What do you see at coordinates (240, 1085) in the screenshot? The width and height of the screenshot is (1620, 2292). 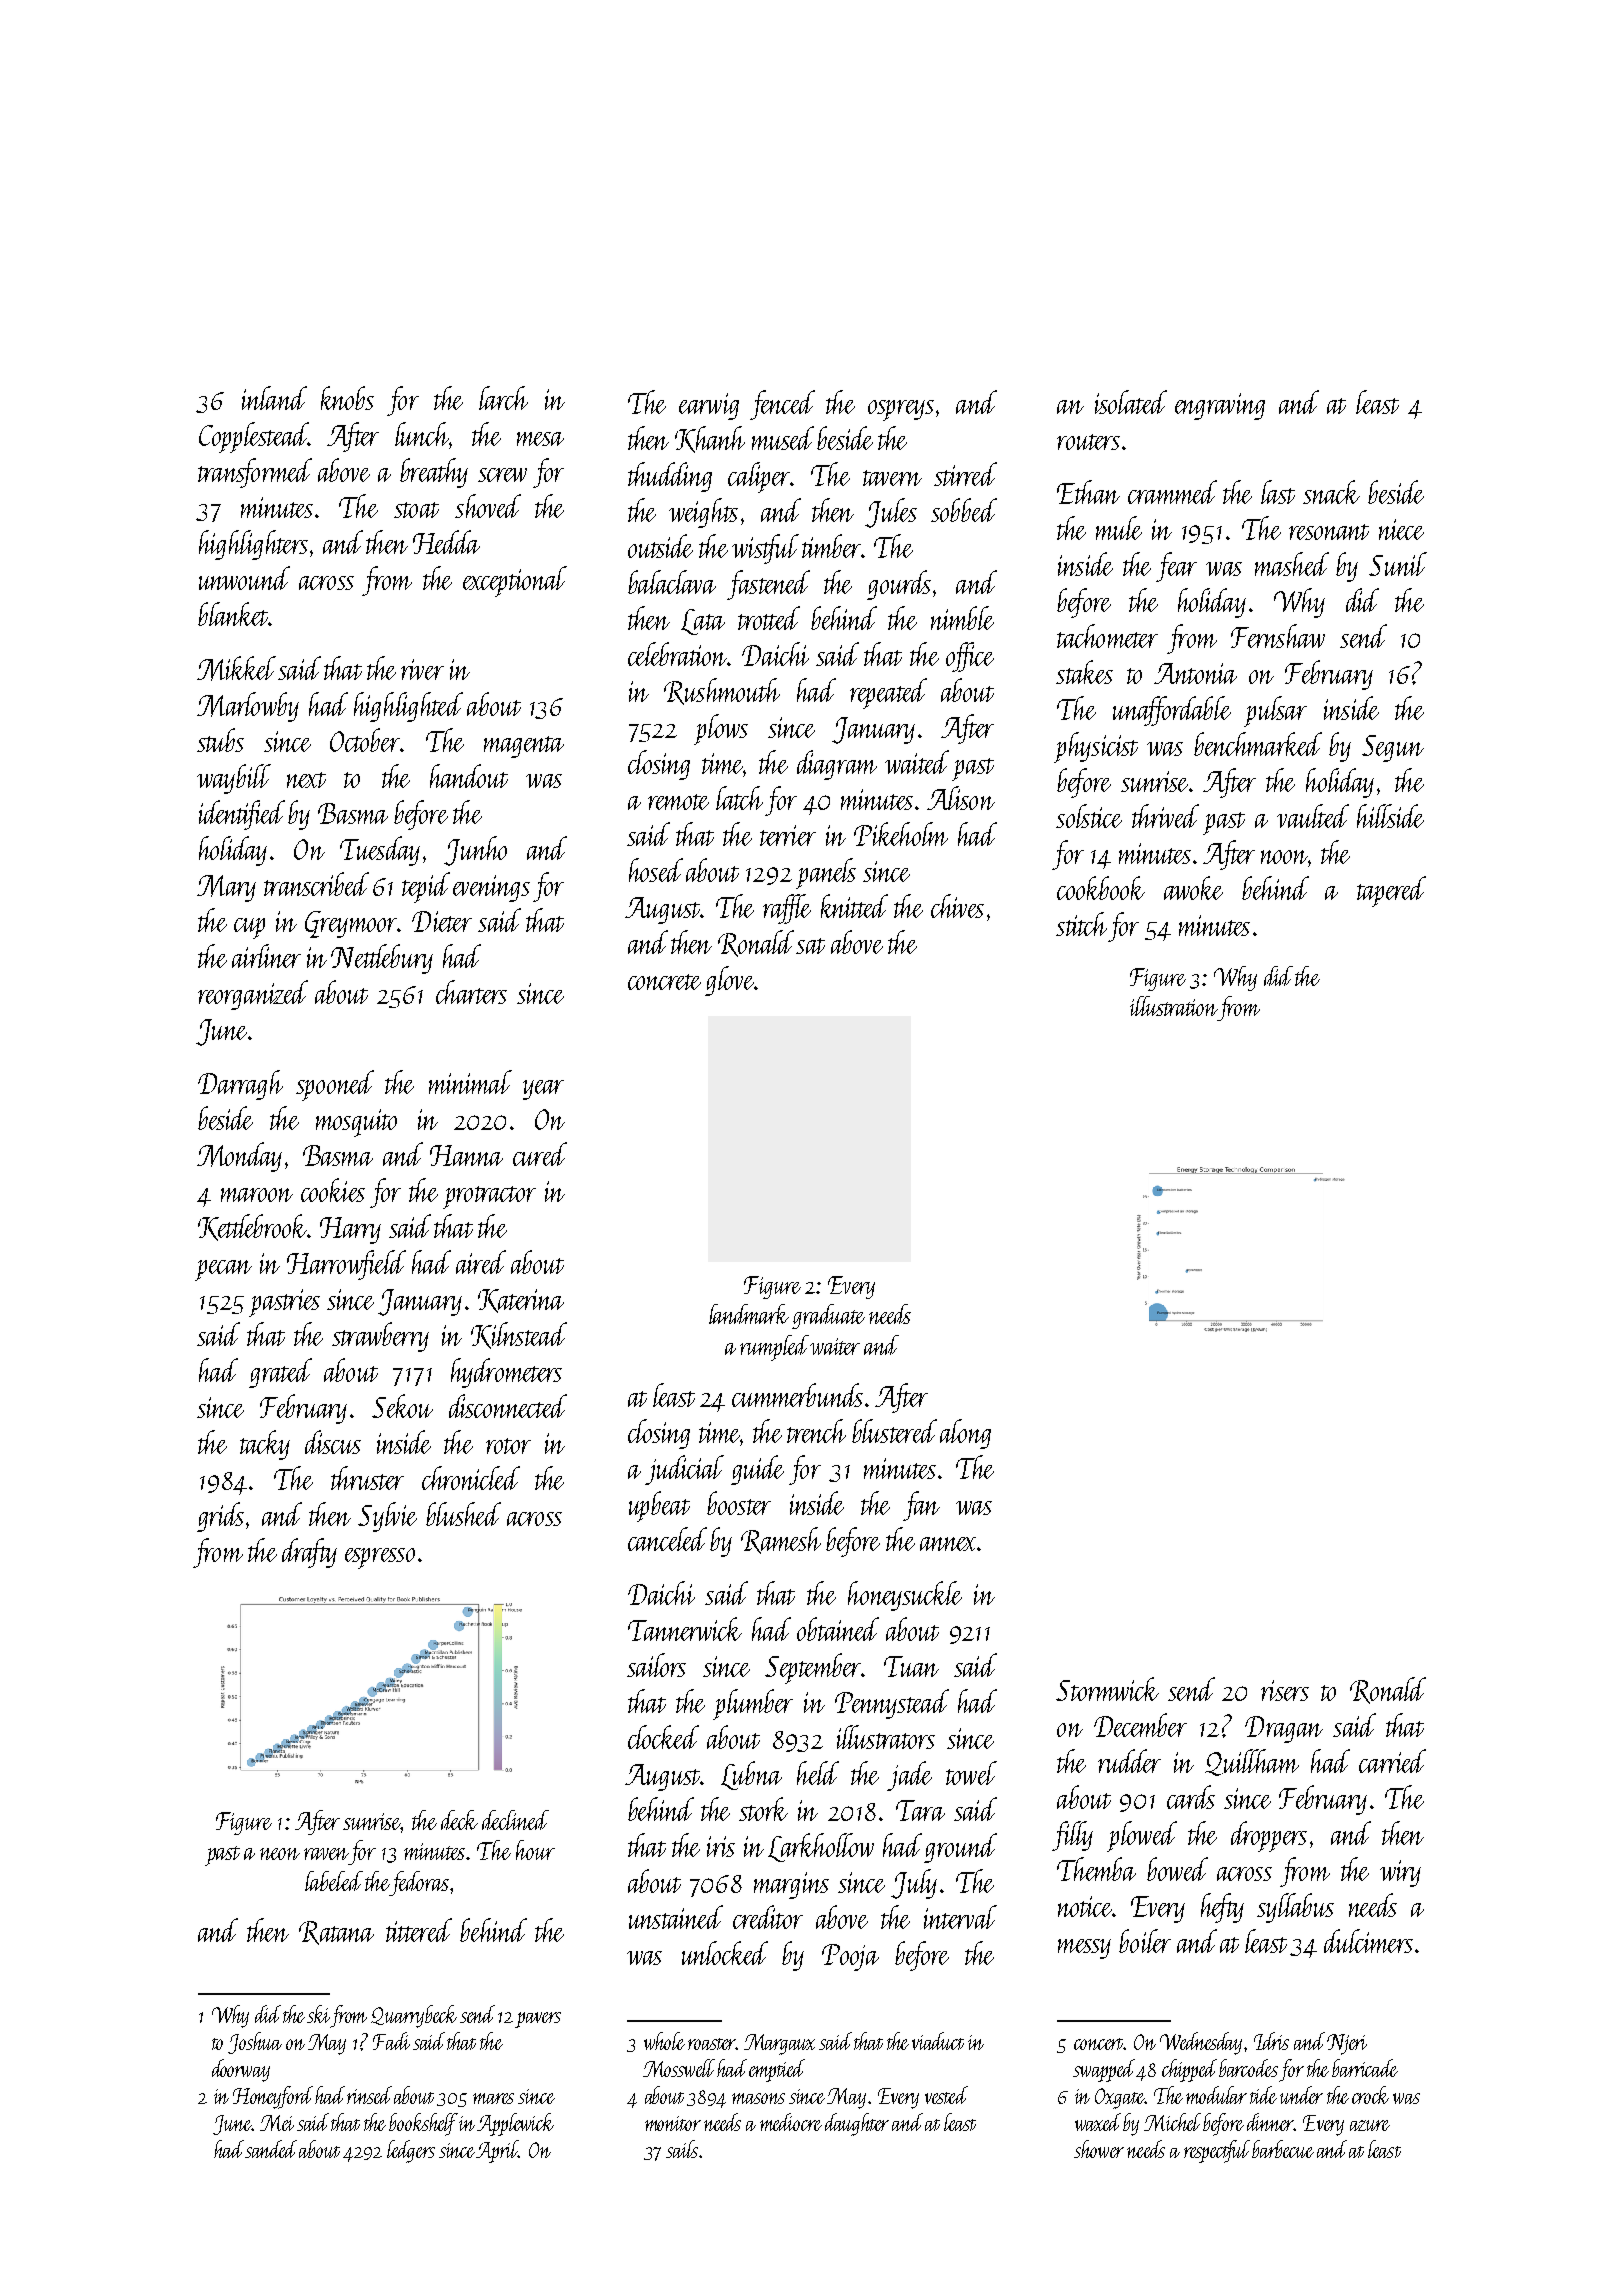 I see `Darragh` at bounding box center [240, 1085].
